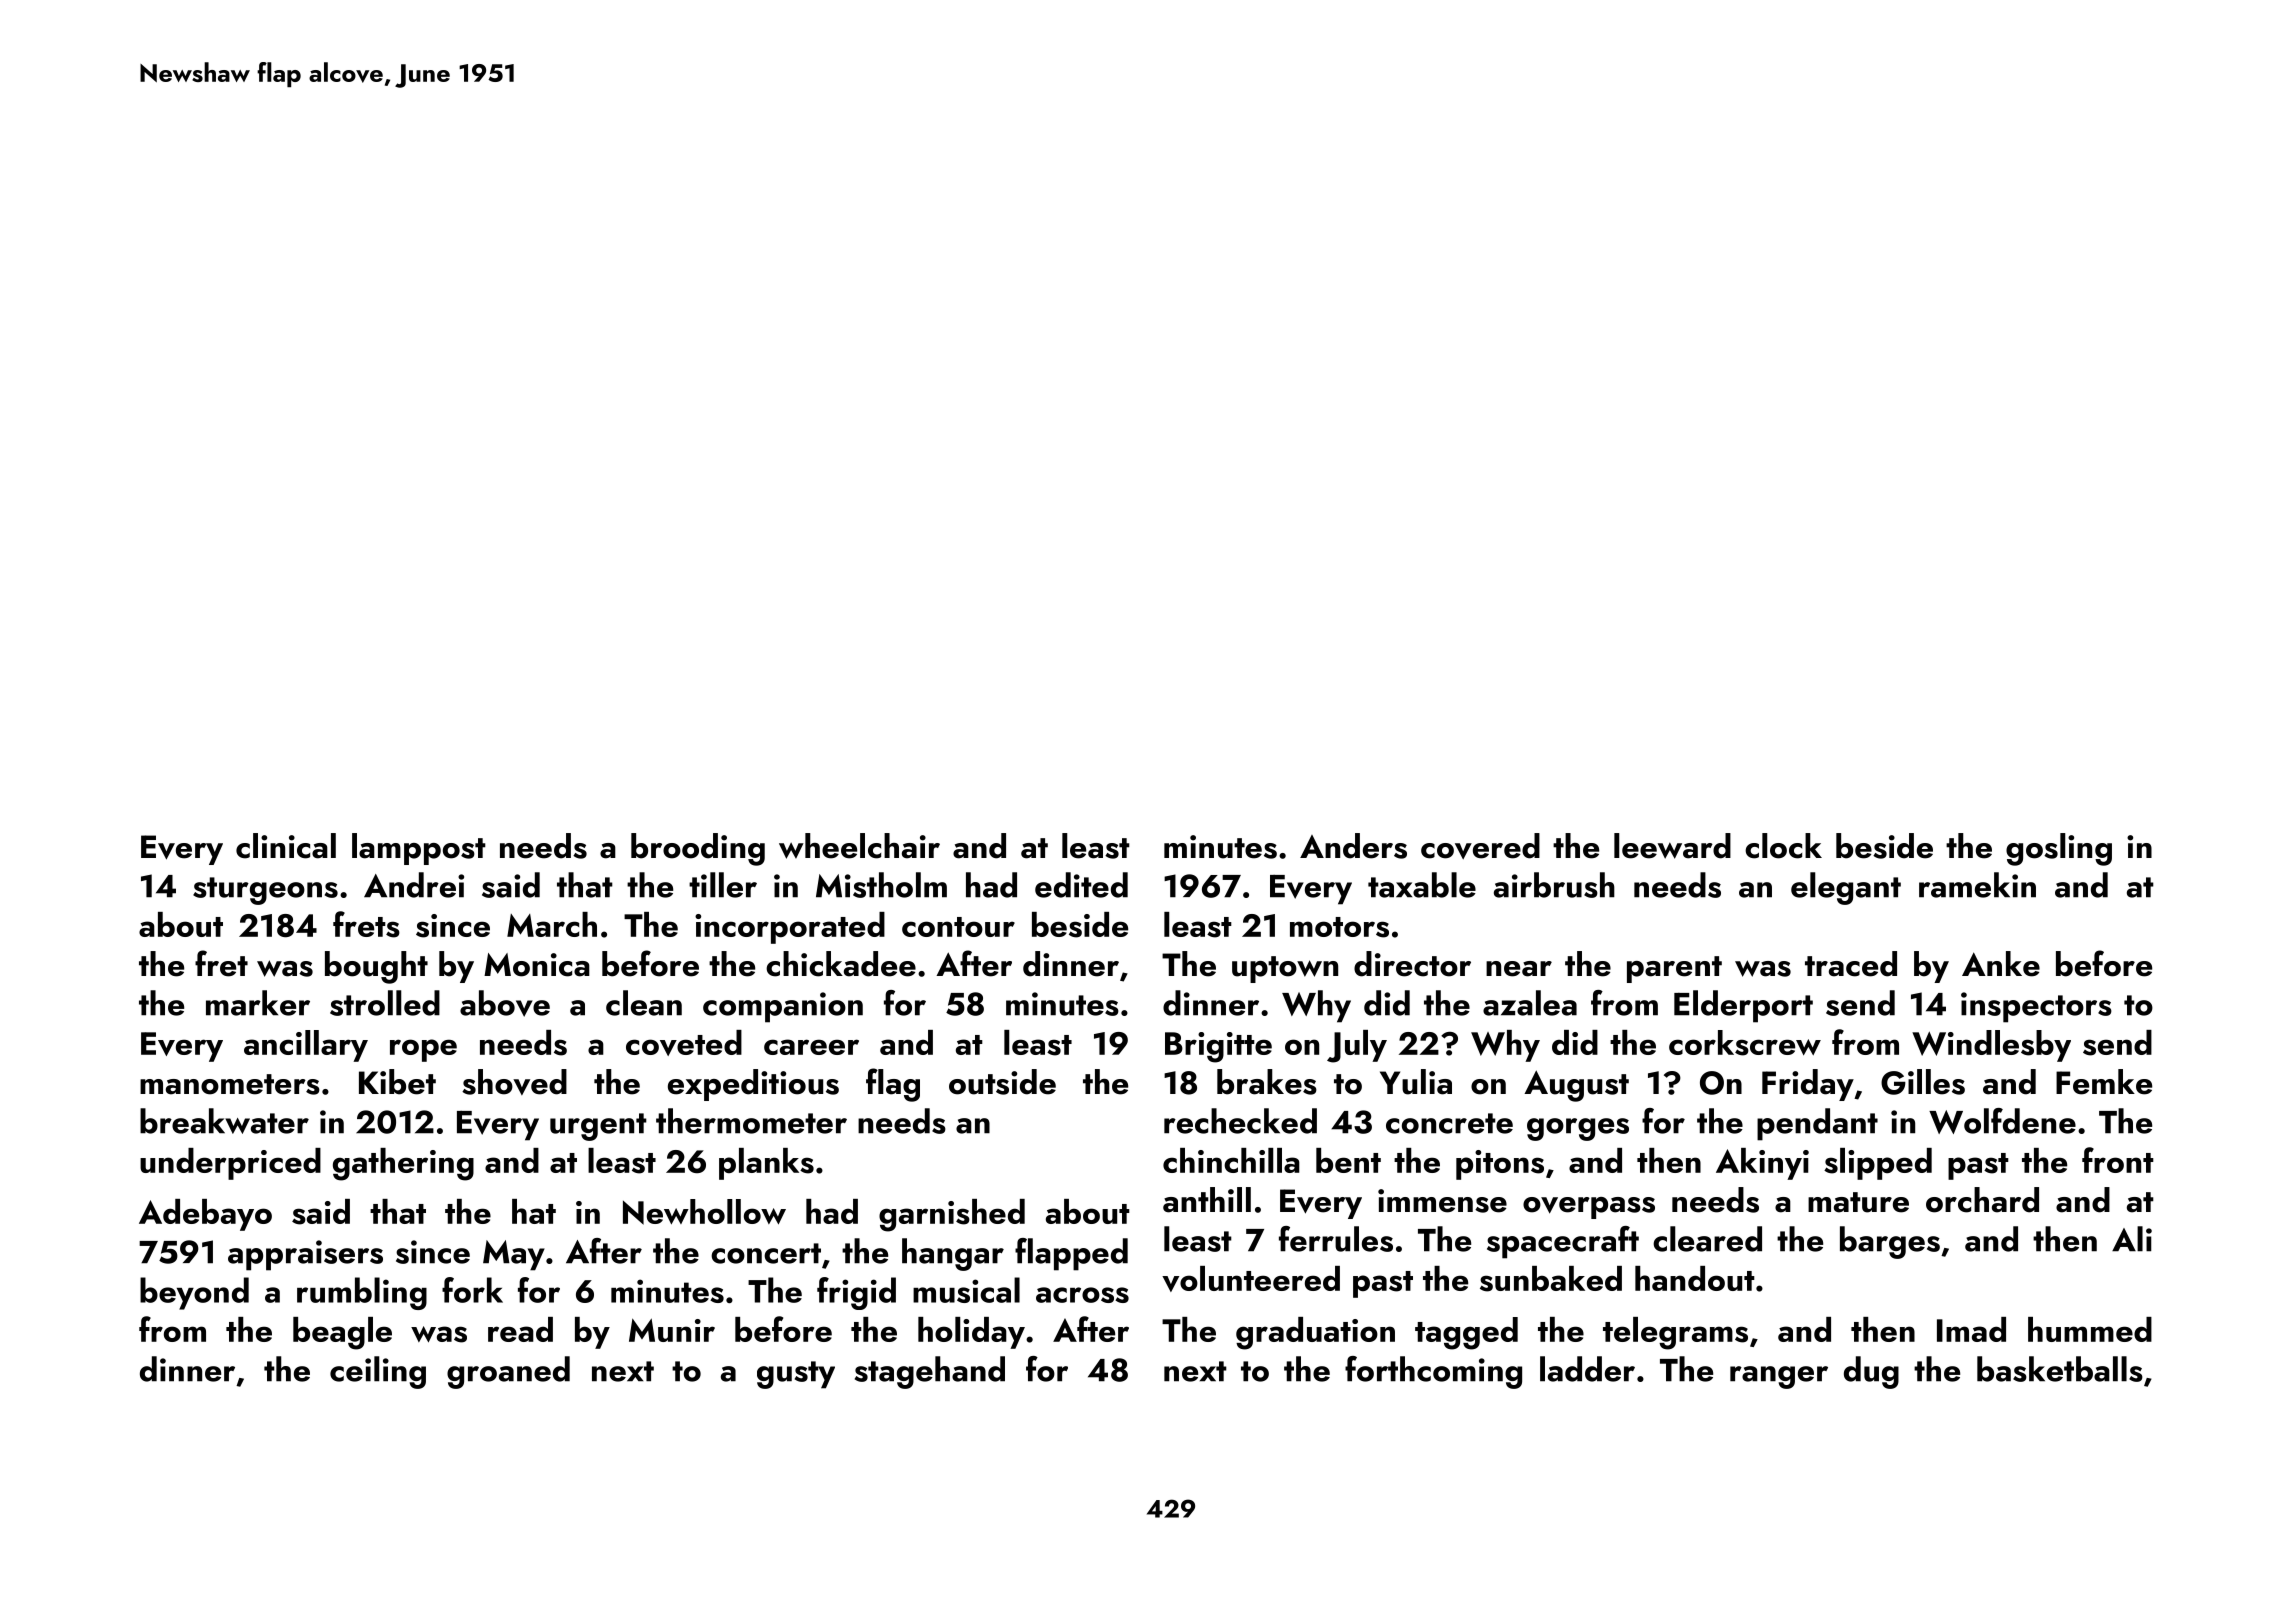  I want to click on lamppost, so click(419, 849).
